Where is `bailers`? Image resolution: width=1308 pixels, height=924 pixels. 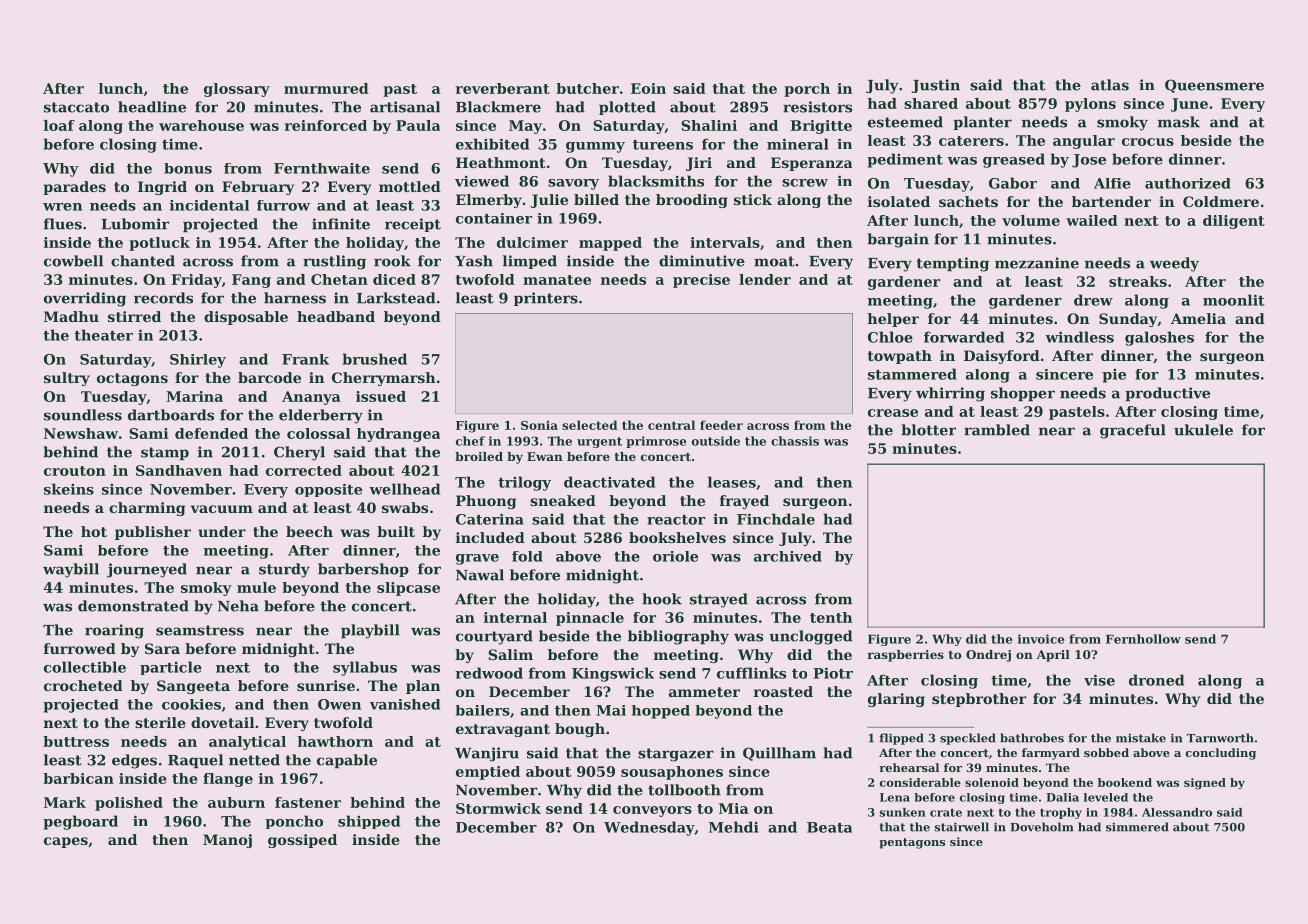 bailers is located at coordinates (483, 710).
